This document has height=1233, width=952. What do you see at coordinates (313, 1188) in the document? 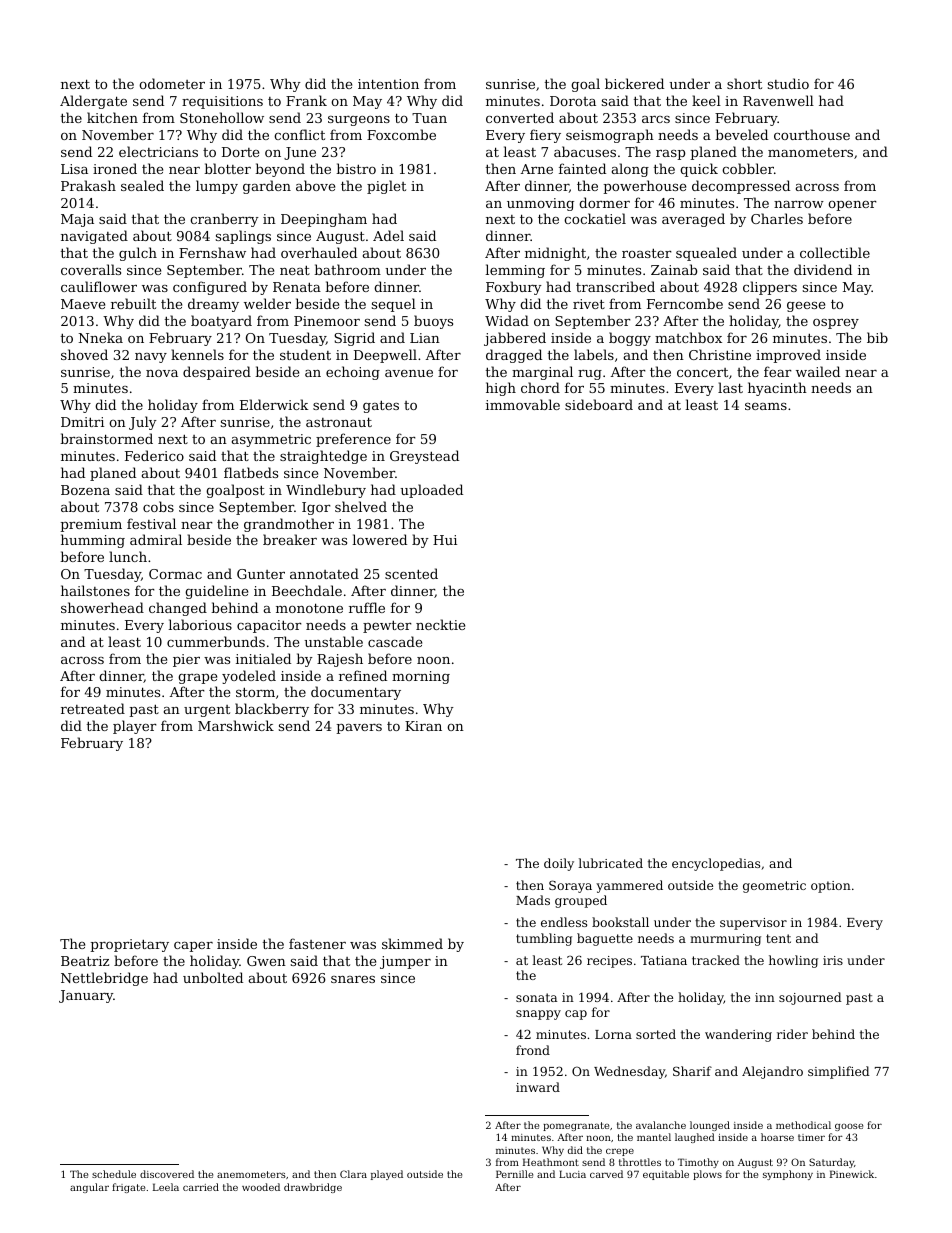
I see `drawbridge` at bounding box center [313, 1188].
